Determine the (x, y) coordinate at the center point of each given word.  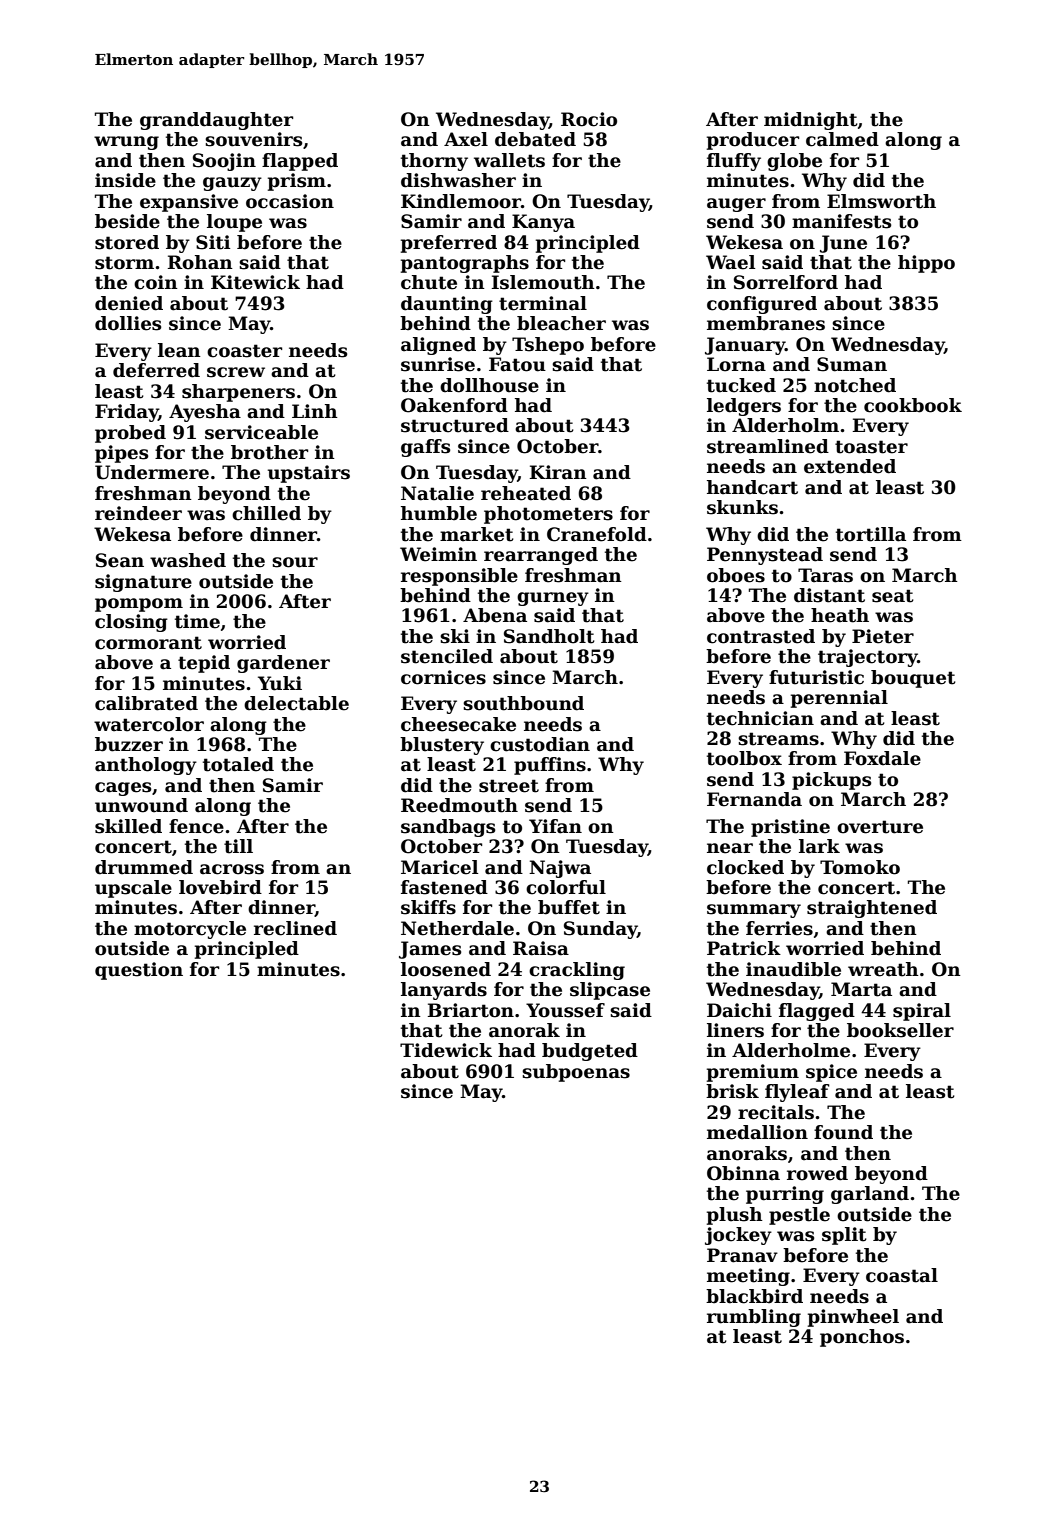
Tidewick (446, 1050)
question (139, 971)
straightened (872, 909)
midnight (811, 121)
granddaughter (216, 121)
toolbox (744, 758)
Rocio (589, 119)
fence (196, 826)
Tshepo (548, 346)
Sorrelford (786, 282)
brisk (732, 1091)
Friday (126, 413)
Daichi (739, 1010)
